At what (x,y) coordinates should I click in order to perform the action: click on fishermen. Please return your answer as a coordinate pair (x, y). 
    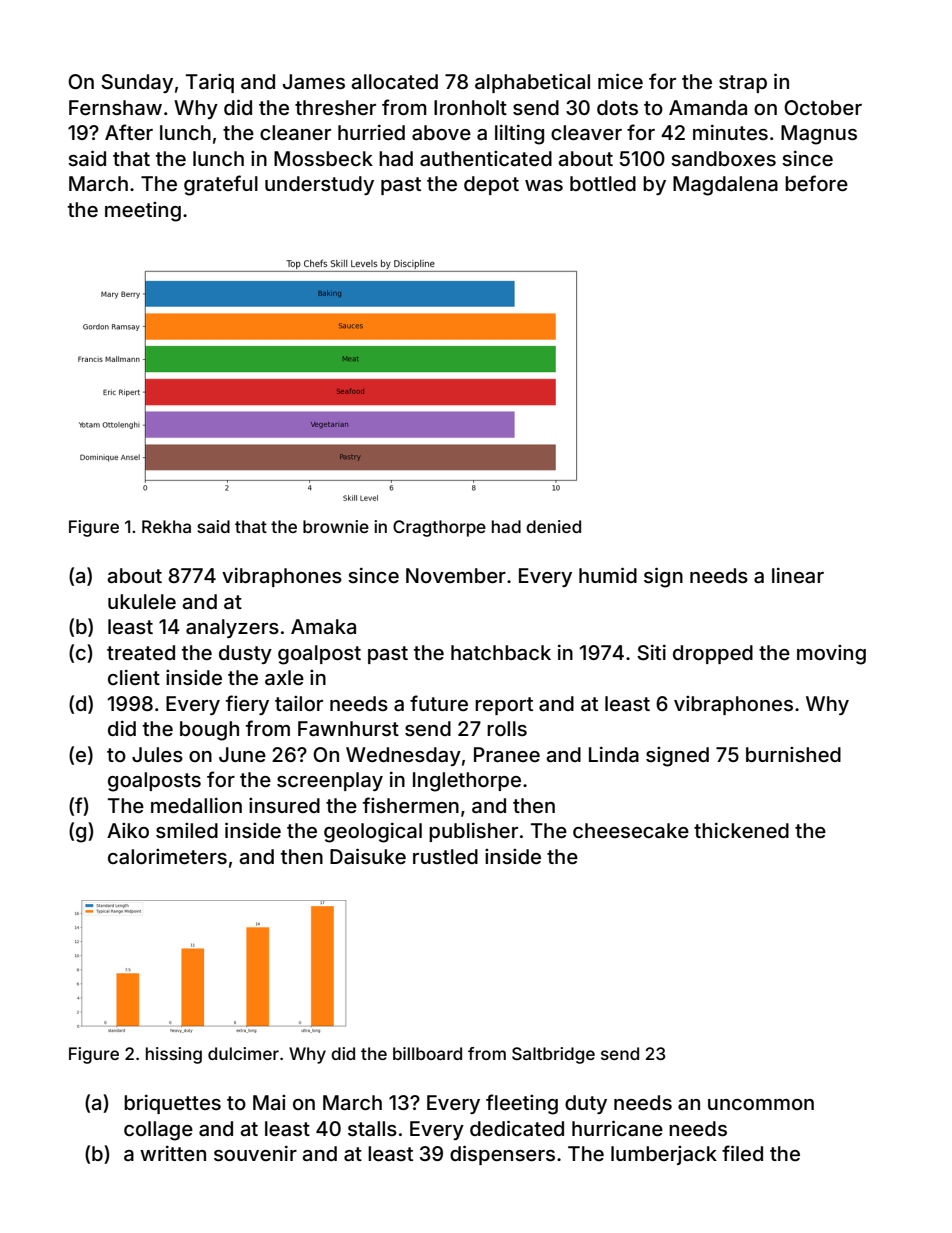
    Looking at the image, I should click on (411, 805).
